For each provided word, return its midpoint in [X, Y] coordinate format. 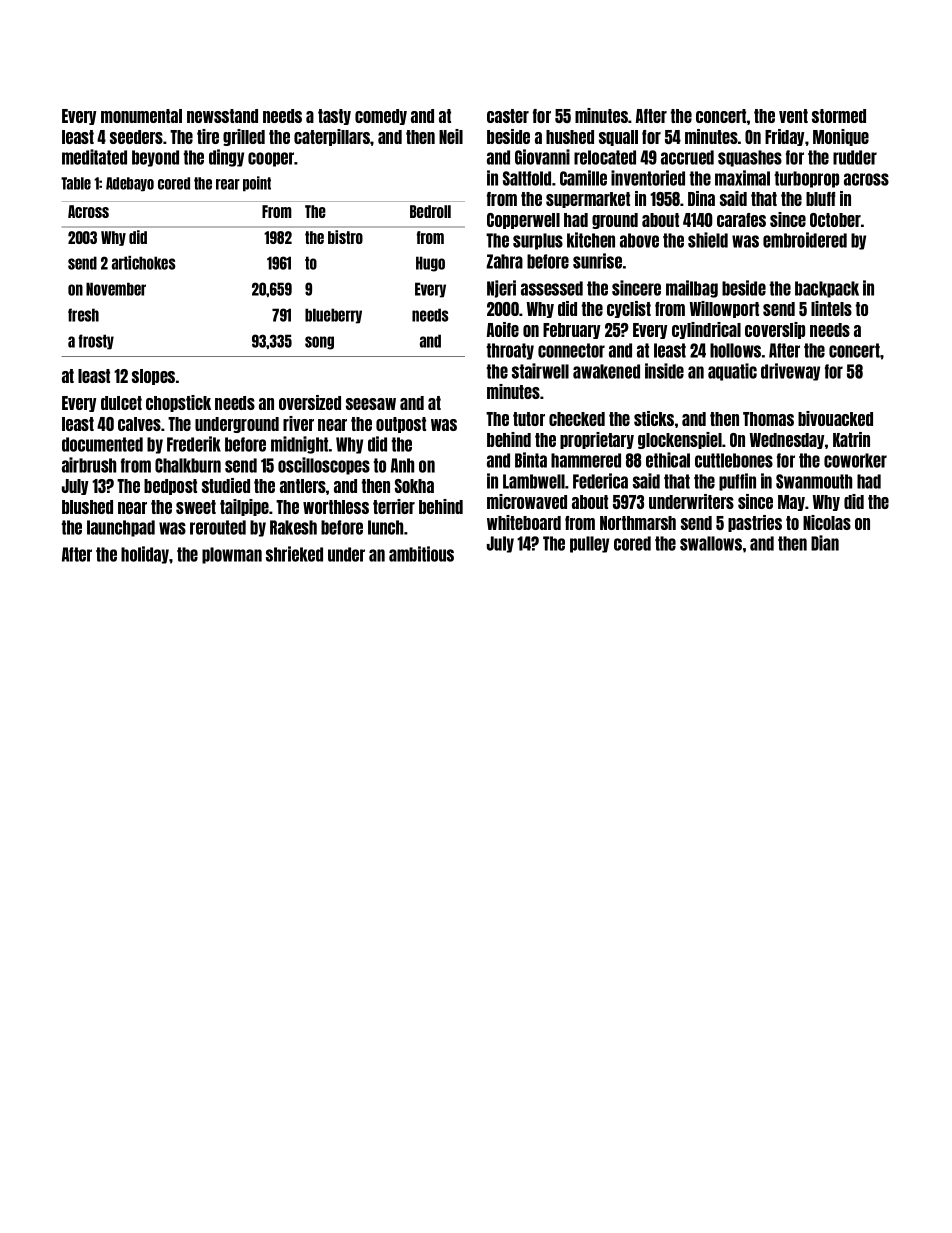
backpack [827, 289]
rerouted [218, 527]
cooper [271, 159]
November [116, 289]
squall [618, 138]
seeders [136, 137]
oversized [310, 402]
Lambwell [534, 481]
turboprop [807, 179]
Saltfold [527, 178]
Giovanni [542, 157]
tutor [529, 419]
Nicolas [827, 522]
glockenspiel [680, 440]
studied [226, 485]
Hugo [430, 264]
